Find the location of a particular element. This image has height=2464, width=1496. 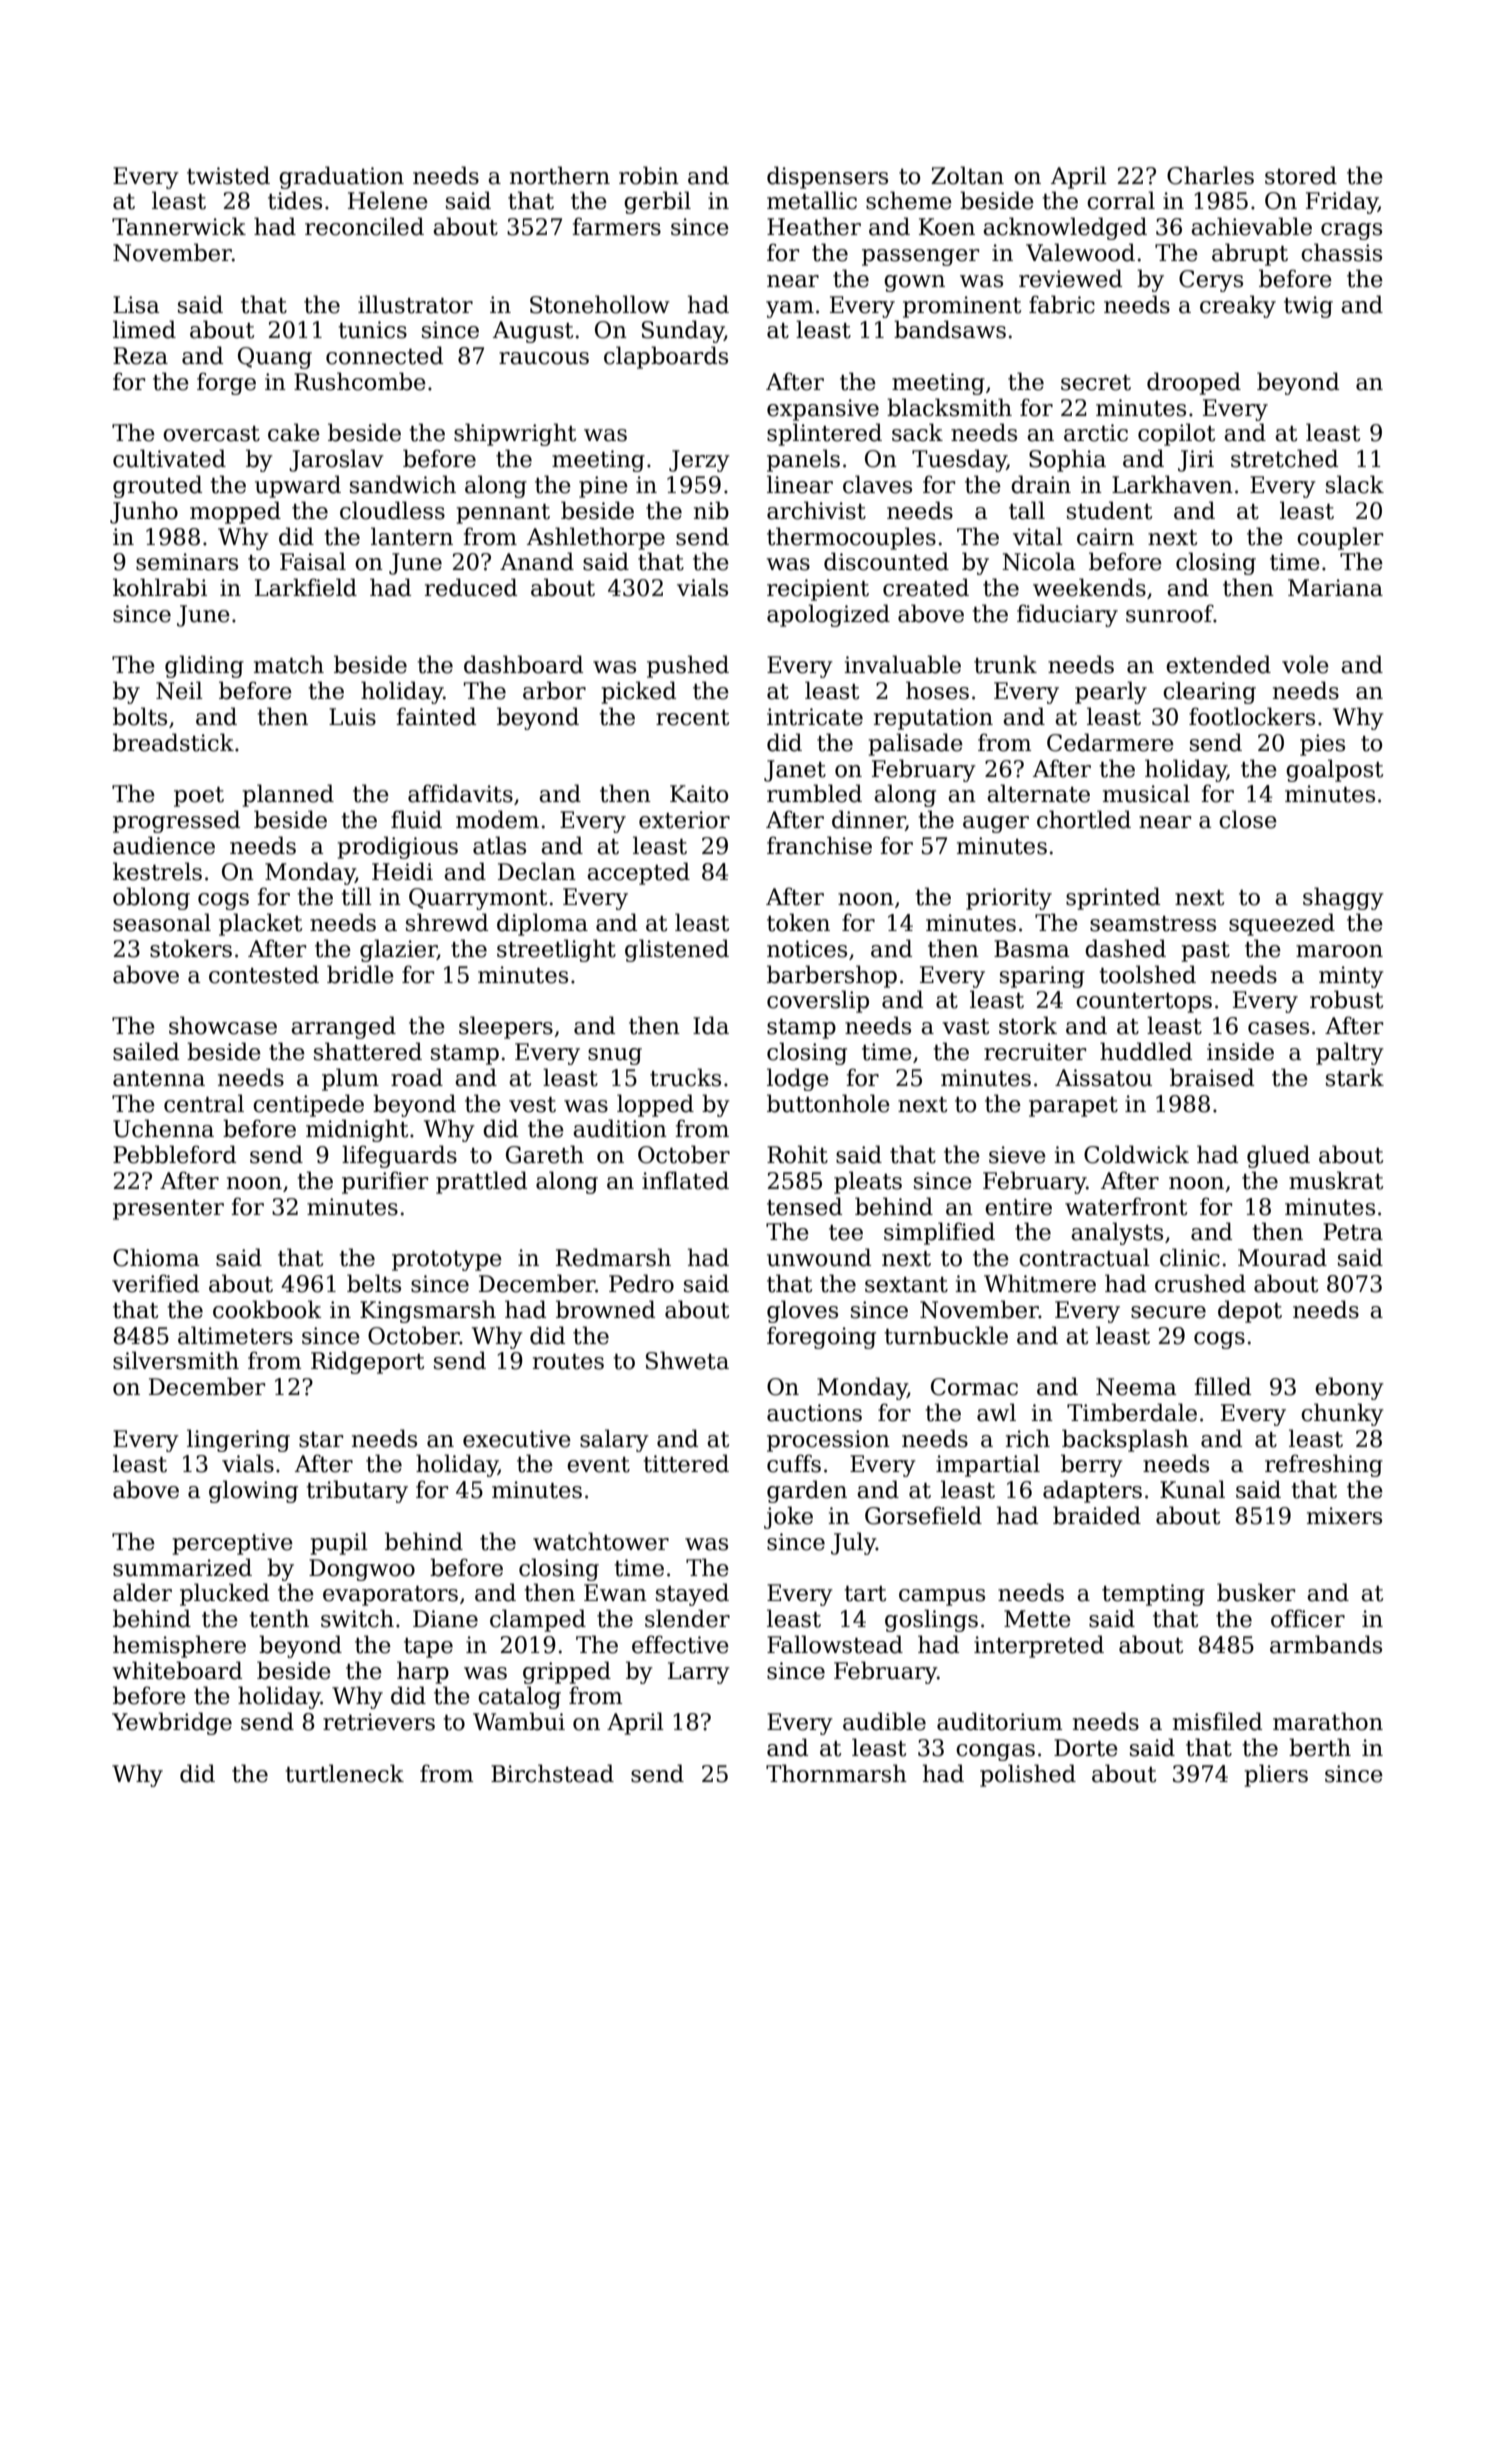

tensed is located at coordinates (804, 1206).
